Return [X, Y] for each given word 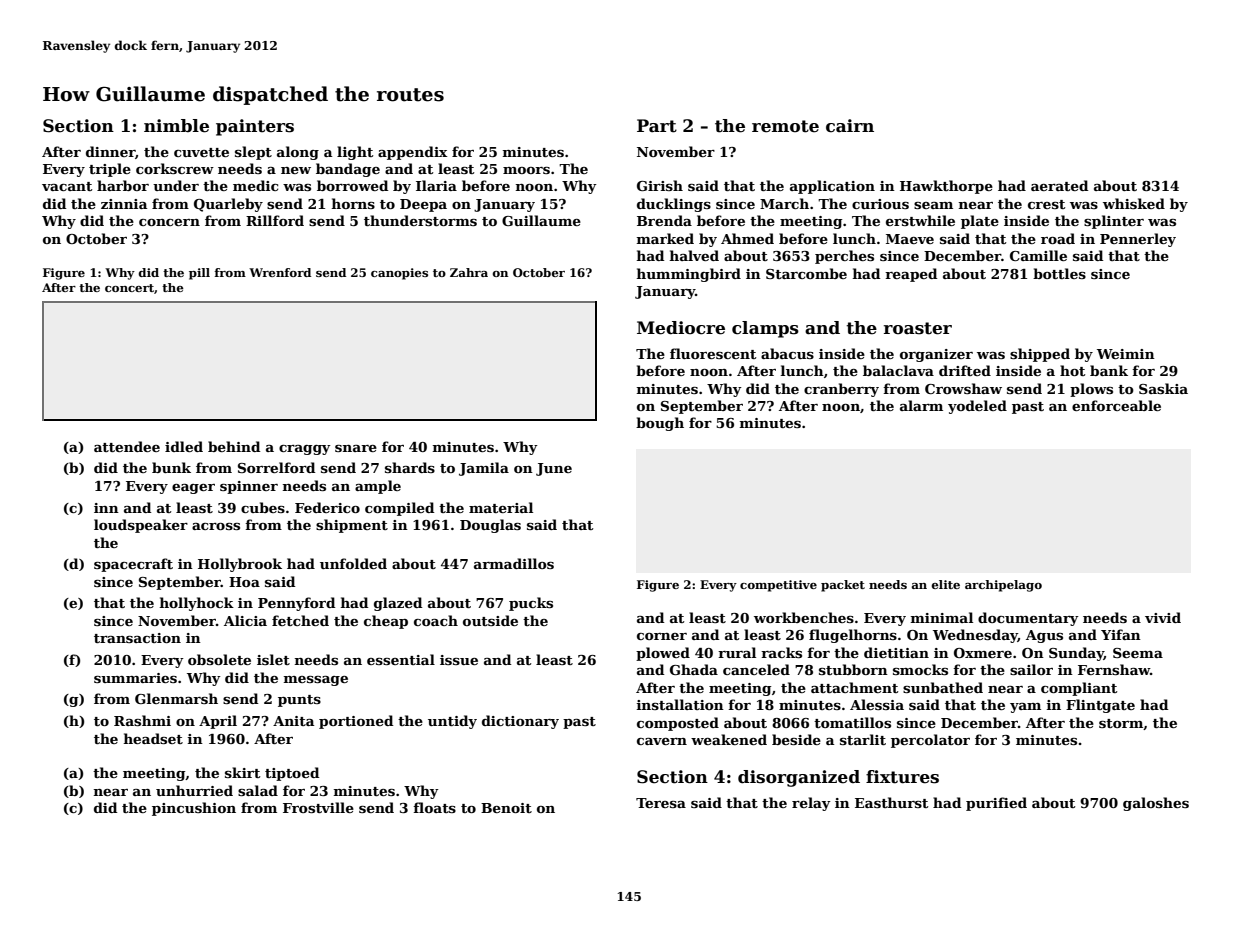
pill [199, 274]
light [355, 153]
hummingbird [689, 275]
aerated [1059, 185]
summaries [135, 678]
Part [657, 126]
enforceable [1116, 405]
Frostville [318, 807]
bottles [1059, 273]
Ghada [694, 669]
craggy [305, 450]
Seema [1138, 653]
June [554, 469]
